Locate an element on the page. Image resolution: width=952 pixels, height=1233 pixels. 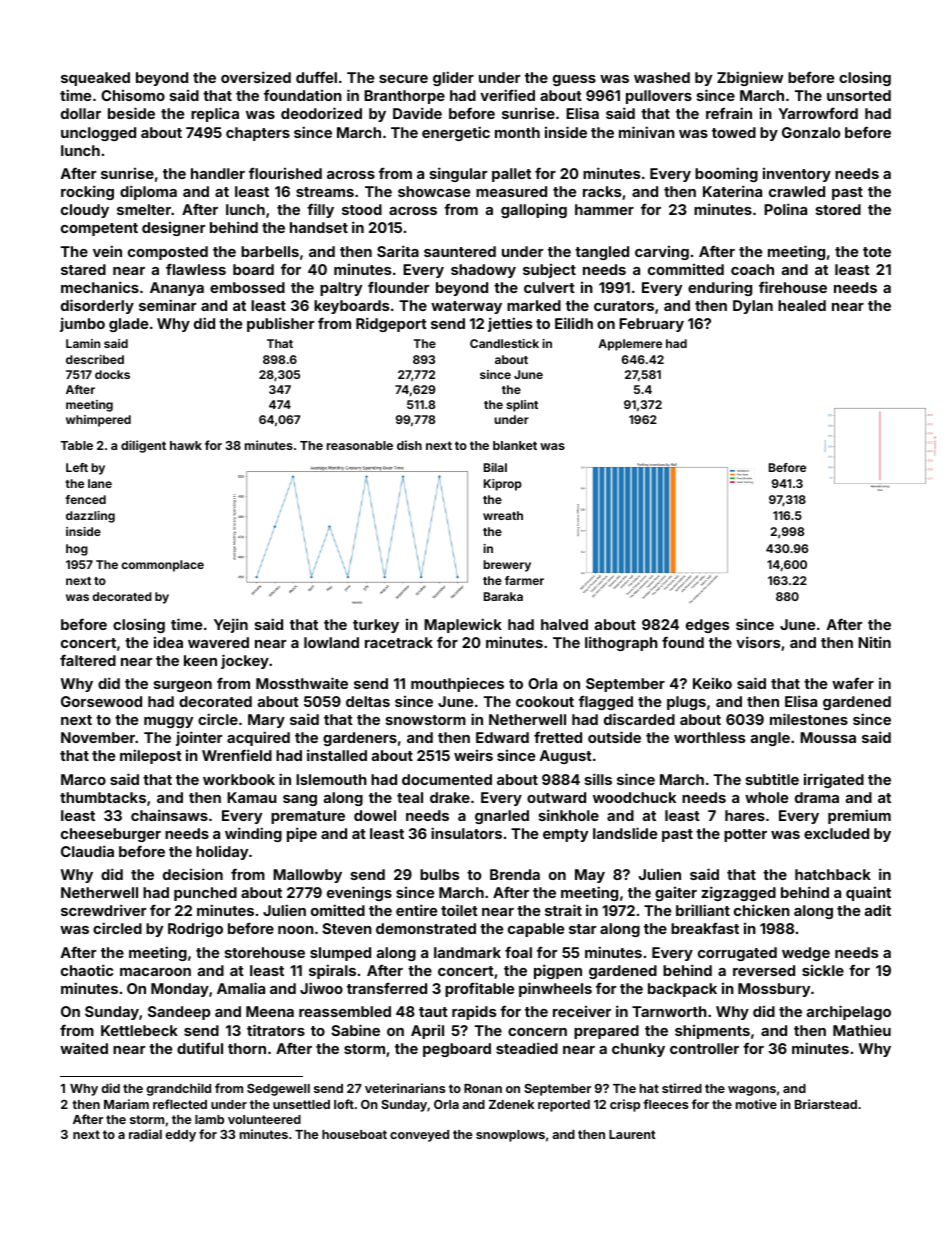
Dylan is located at coordinates (753, 307).
